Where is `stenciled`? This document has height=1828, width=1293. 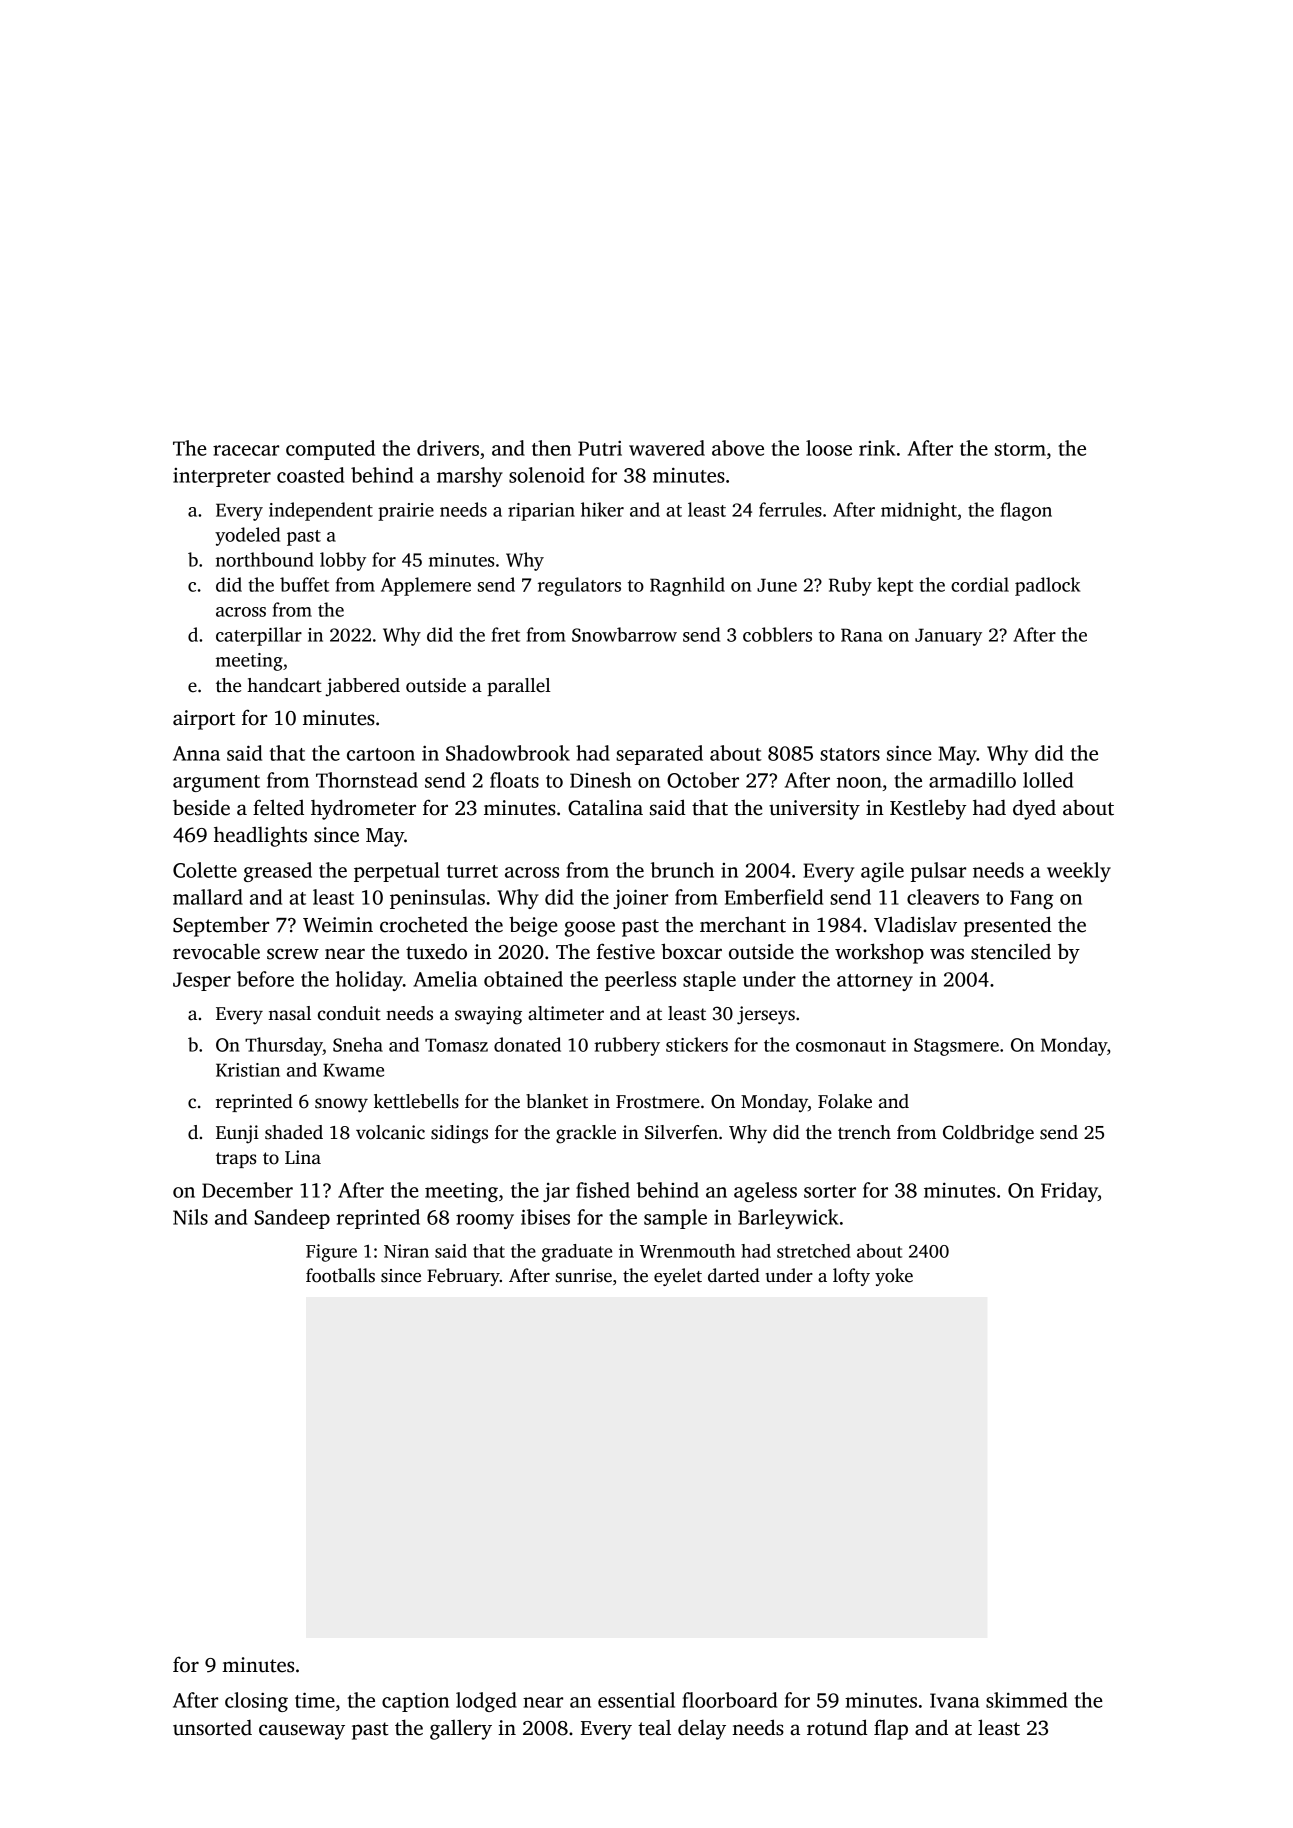
stenciled is located at coordinates (1011, 952).
